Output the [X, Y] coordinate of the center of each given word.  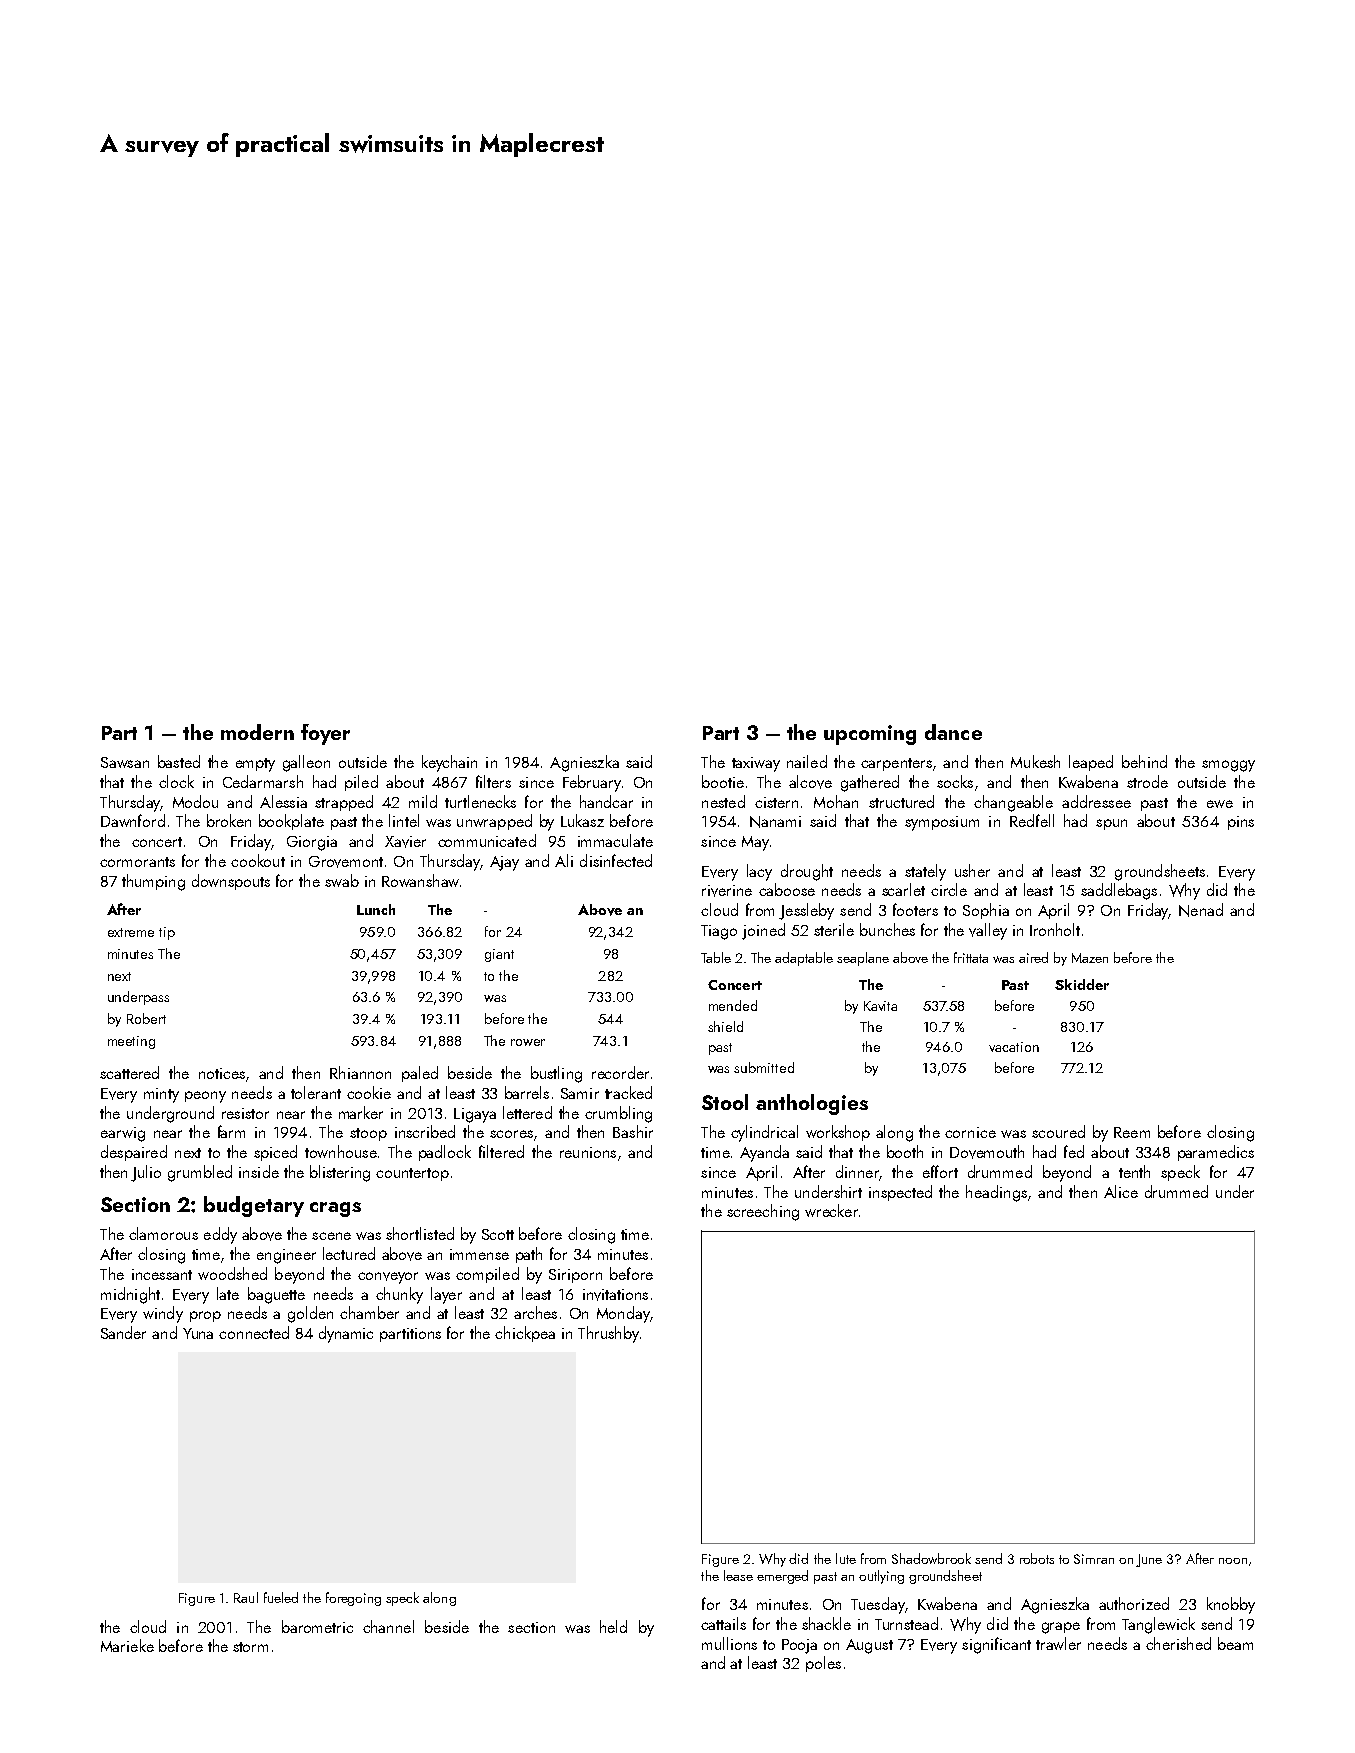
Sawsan [125, 762]
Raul [246, 1597]
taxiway [756, 764]
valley [988, 931]
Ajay [504, 863]
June [1149, 1560]
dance [953, 732]
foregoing [353, 1599]
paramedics [1216, 1153]
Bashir [633, 1131]
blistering [340, 1173]
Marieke [127, 1645]
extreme [131, 932]
